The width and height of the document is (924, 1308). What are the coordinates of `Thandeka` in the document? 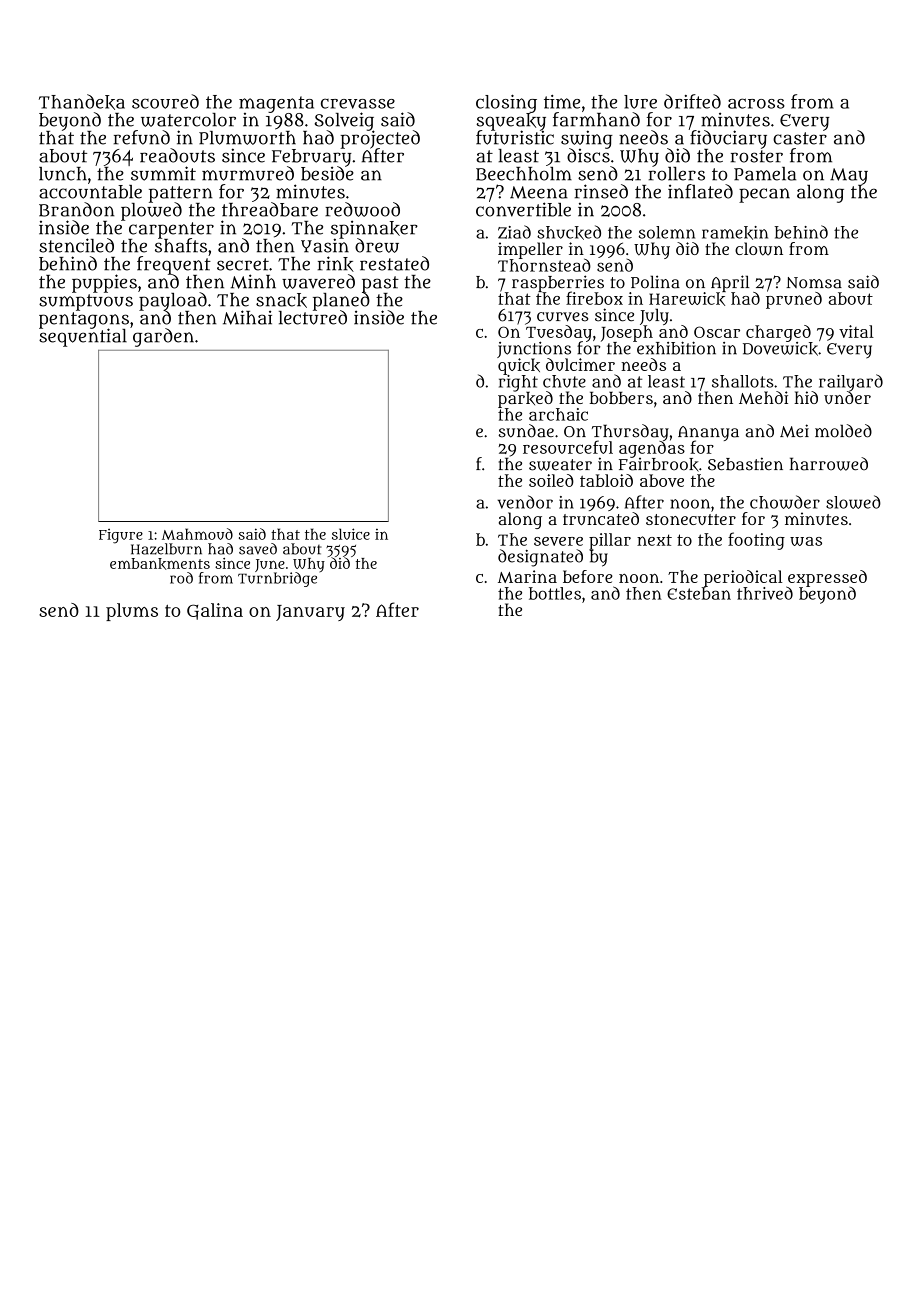 It's located at (82, 102).
